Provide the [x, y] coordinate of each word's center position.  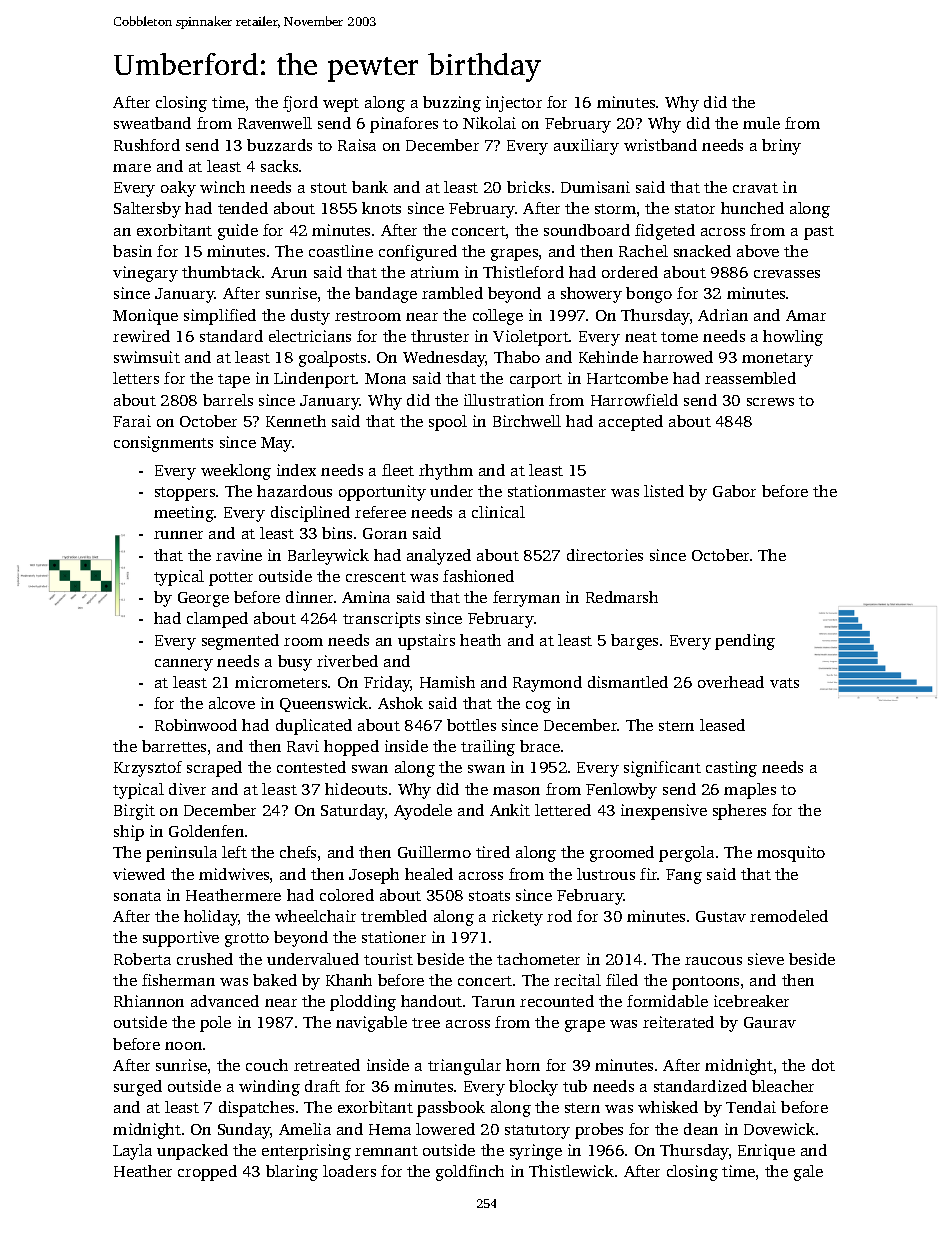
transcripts [381, 620]
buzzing [452, 104]
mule [761, 123]
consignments [163, 444]
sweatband [152, 123]
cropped [207, 1173]
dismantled [628, 682]
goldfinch [470, 1173]
